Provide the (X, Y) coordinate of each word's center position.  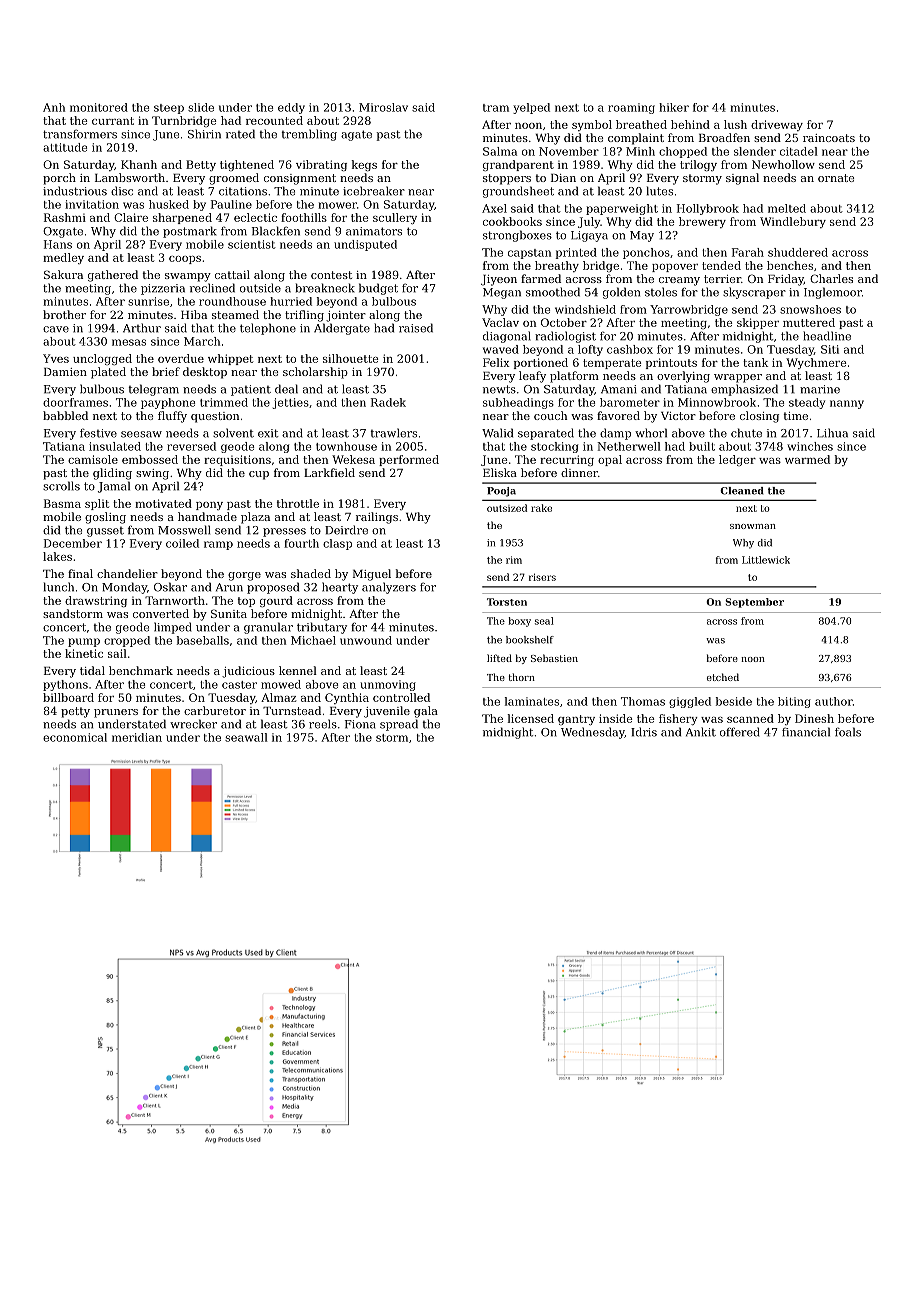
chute (746, 433)
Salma (500, 151)
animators (374, 231)
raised (416, 328)
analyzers (389, 588)
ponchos (646, 253)
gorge (244, 576)
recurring (567, 460)
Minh (640, 151)
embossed (150, 459)
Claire (131, 217)
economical (75, 737)
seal (544, 621)
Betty (201, 165)
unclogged (102, 359)
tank (755, 362)
